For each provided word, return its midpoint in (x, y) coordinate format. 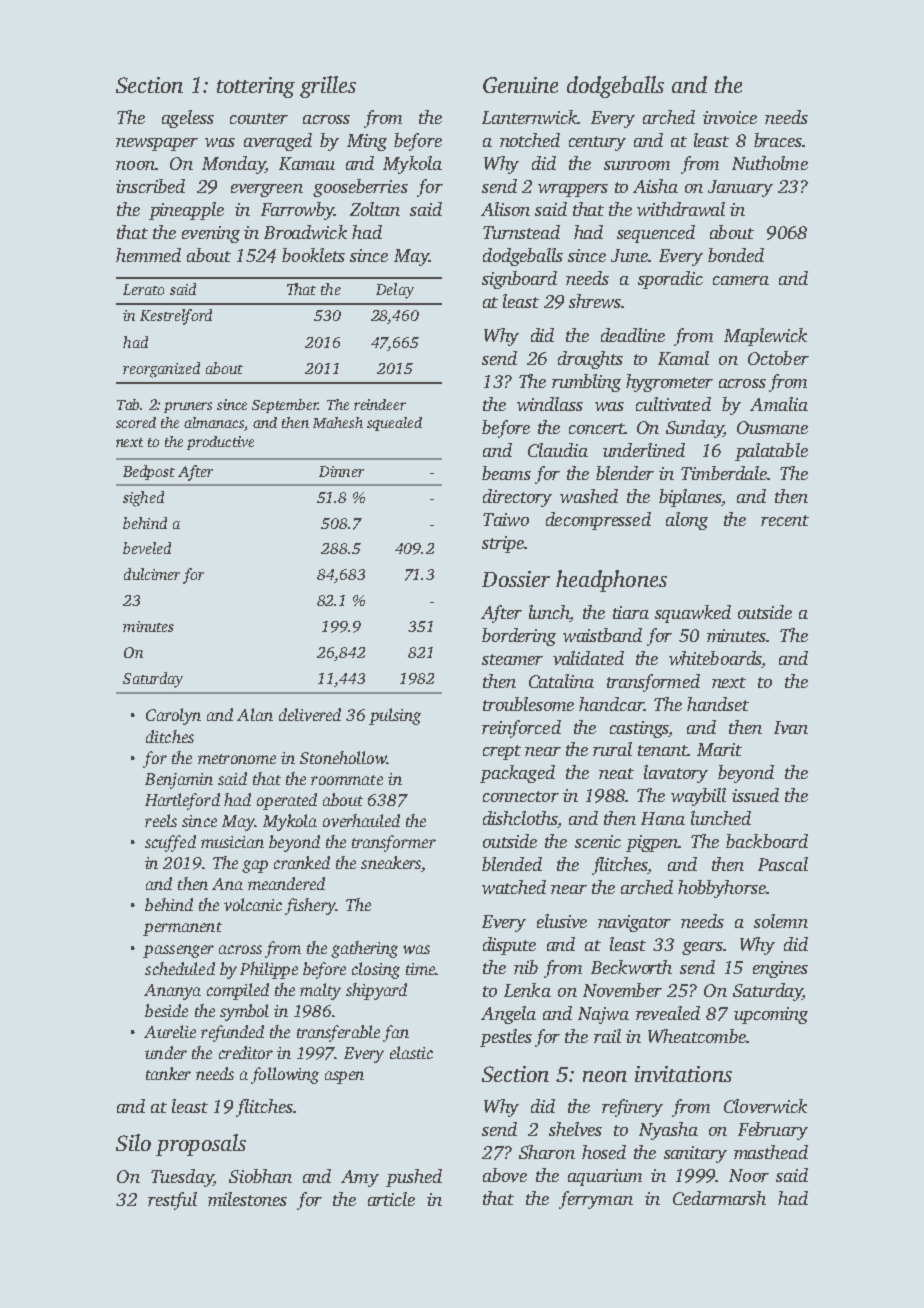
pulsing (395, 716)
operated (287, 801)
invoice (730, 117)
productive (220, 443)
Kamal (683, 358)
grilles (328, 87)
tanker (168, 1073)
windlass (550, 404)
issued (755, 795)
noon (135, 165)
